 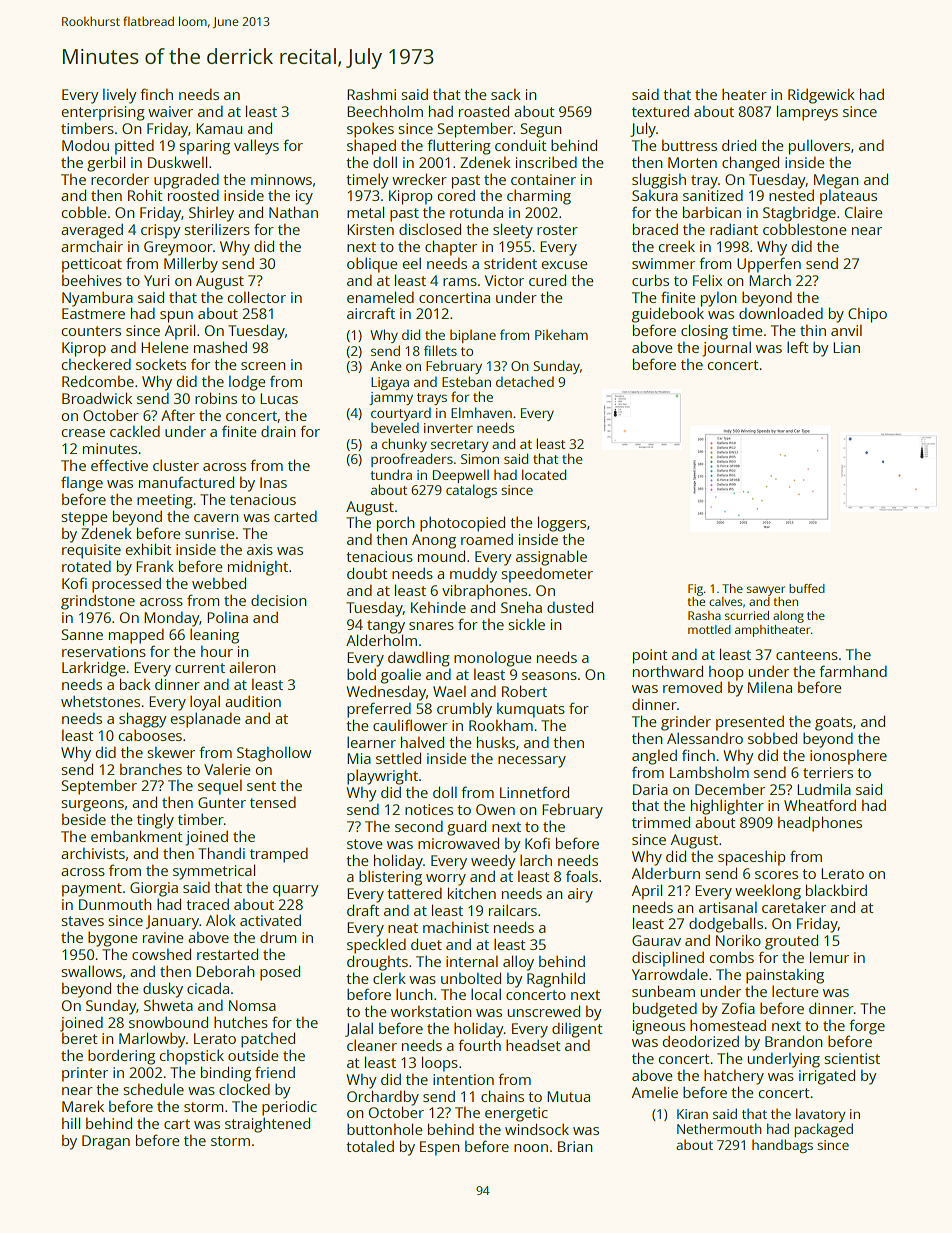 What do you see at coordinates (253, 1055) in the page?
I see `outside` at bounding box center [253, 1055].
